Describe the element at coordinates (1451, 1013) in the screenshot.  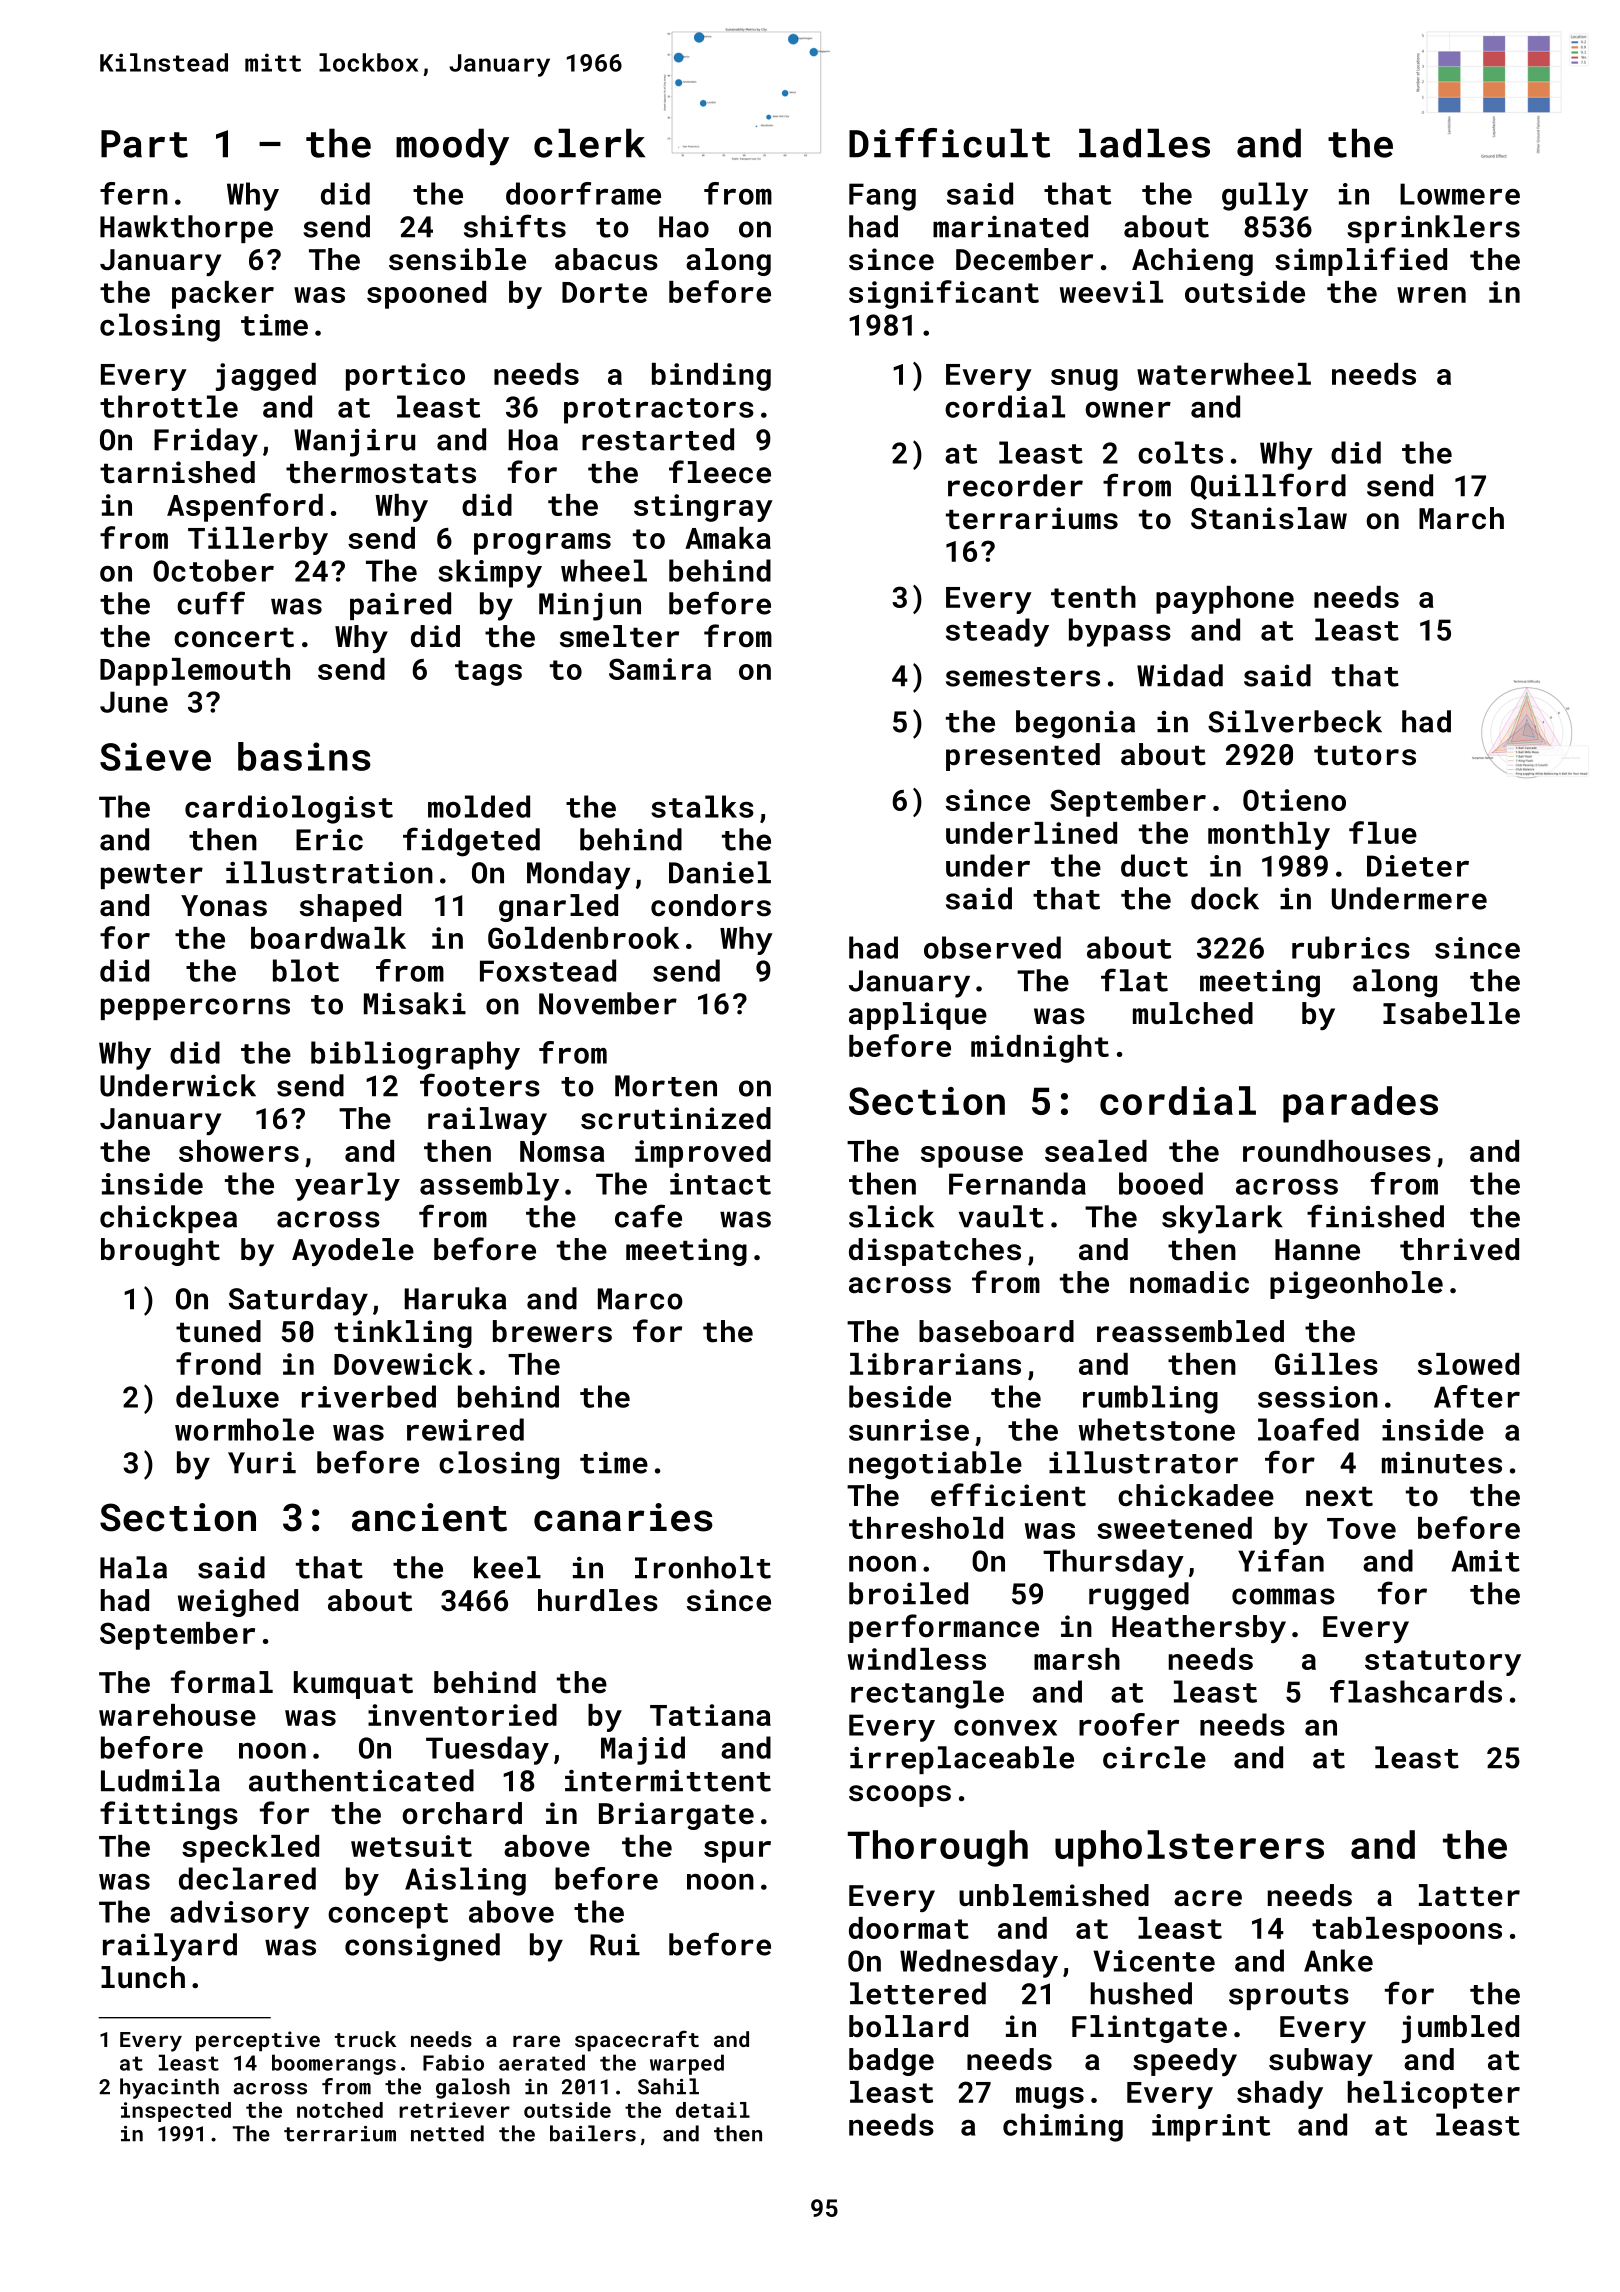
I see `Isabelle` at that location.
